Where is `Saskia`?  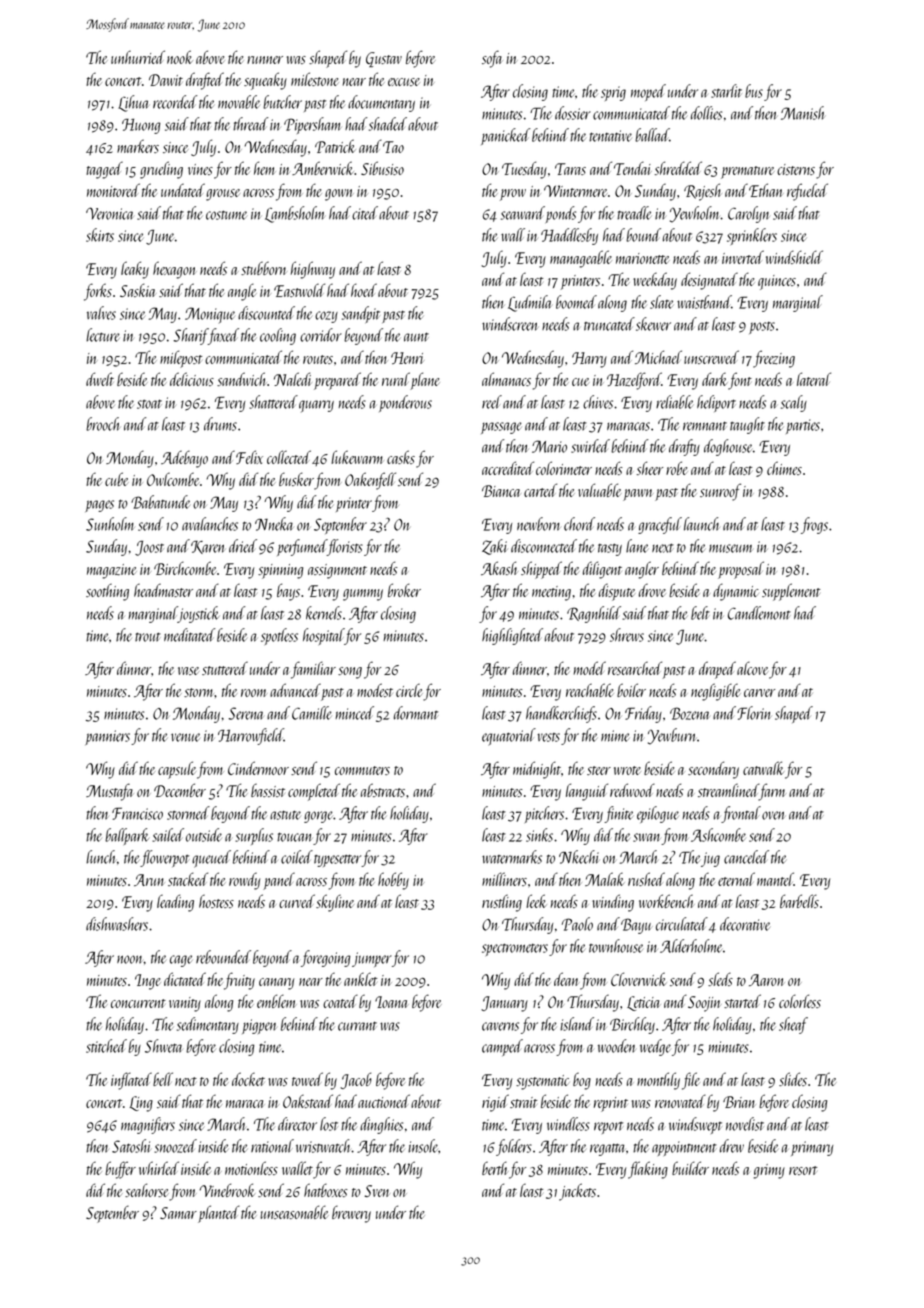
Saskia is located at coordinates (138, 290).
